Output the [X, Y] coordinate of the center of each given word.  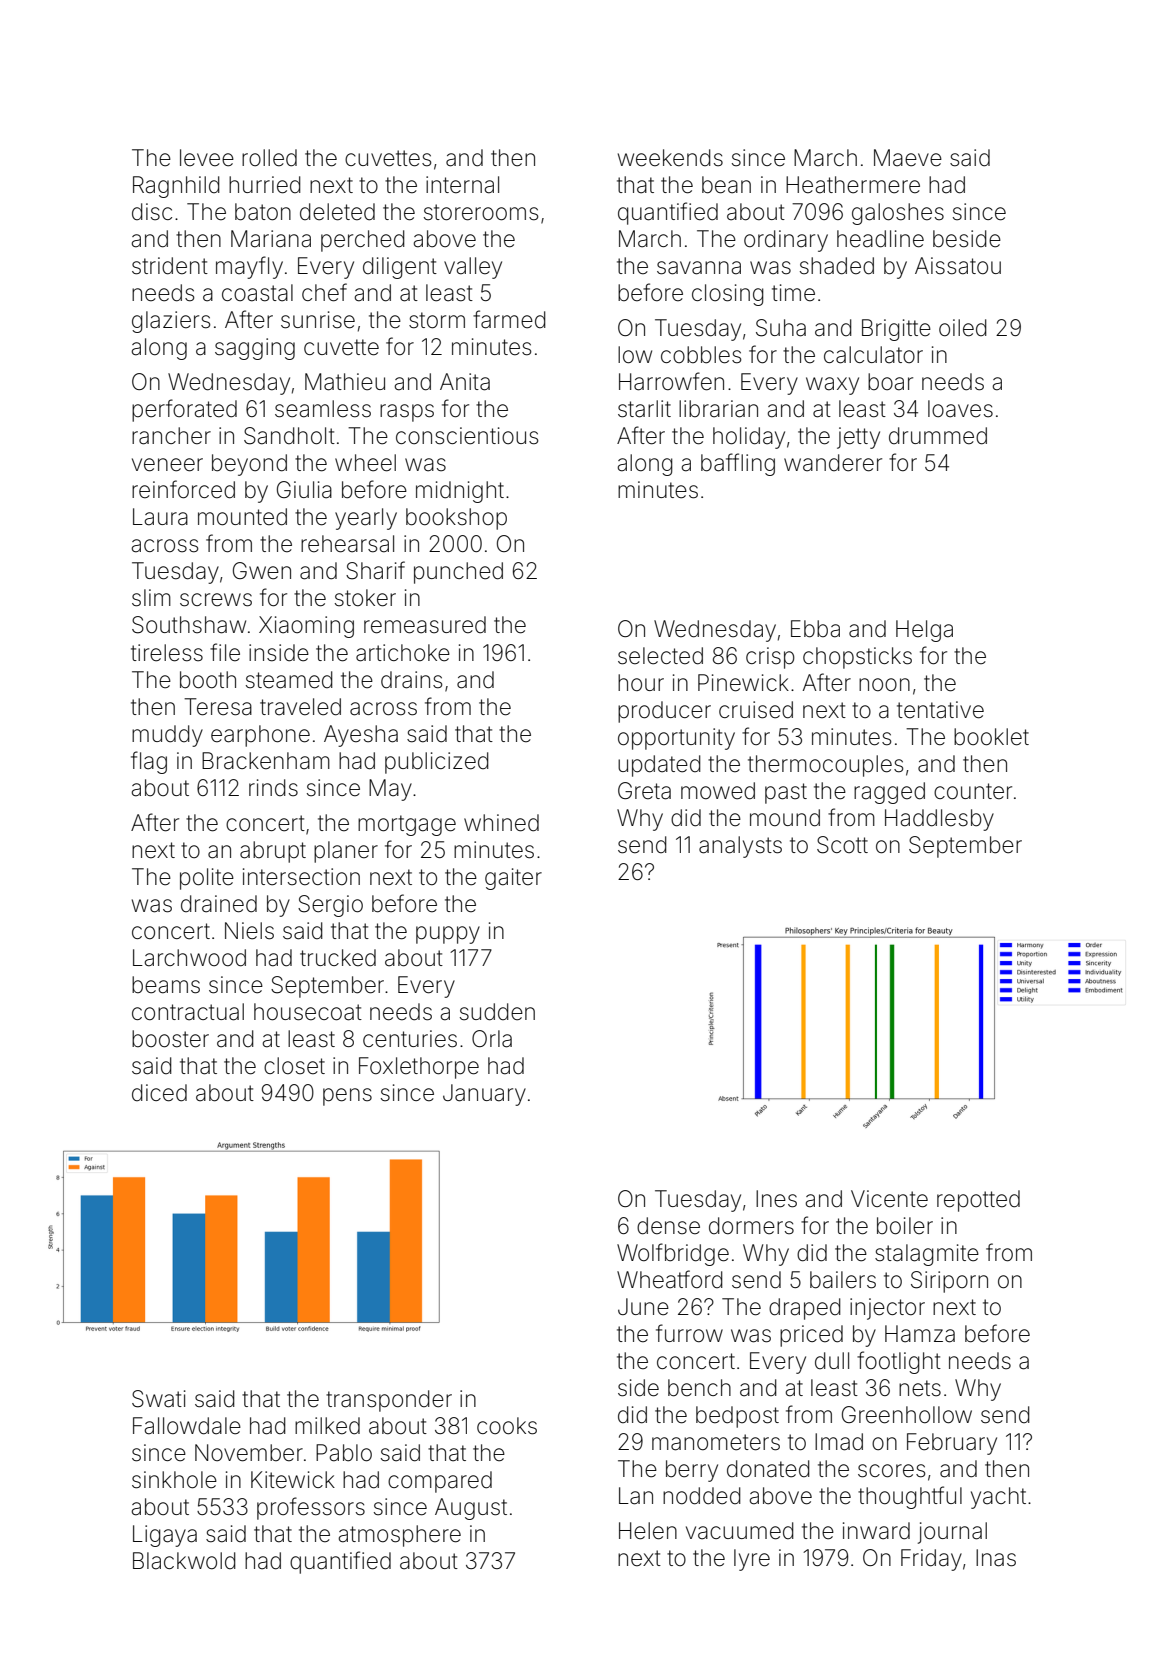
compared [440, 1482]
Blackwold [184, 1561]
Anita [465, 382]
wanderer [833, 463]
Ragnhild [176, 187]
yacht [998, 1498]
